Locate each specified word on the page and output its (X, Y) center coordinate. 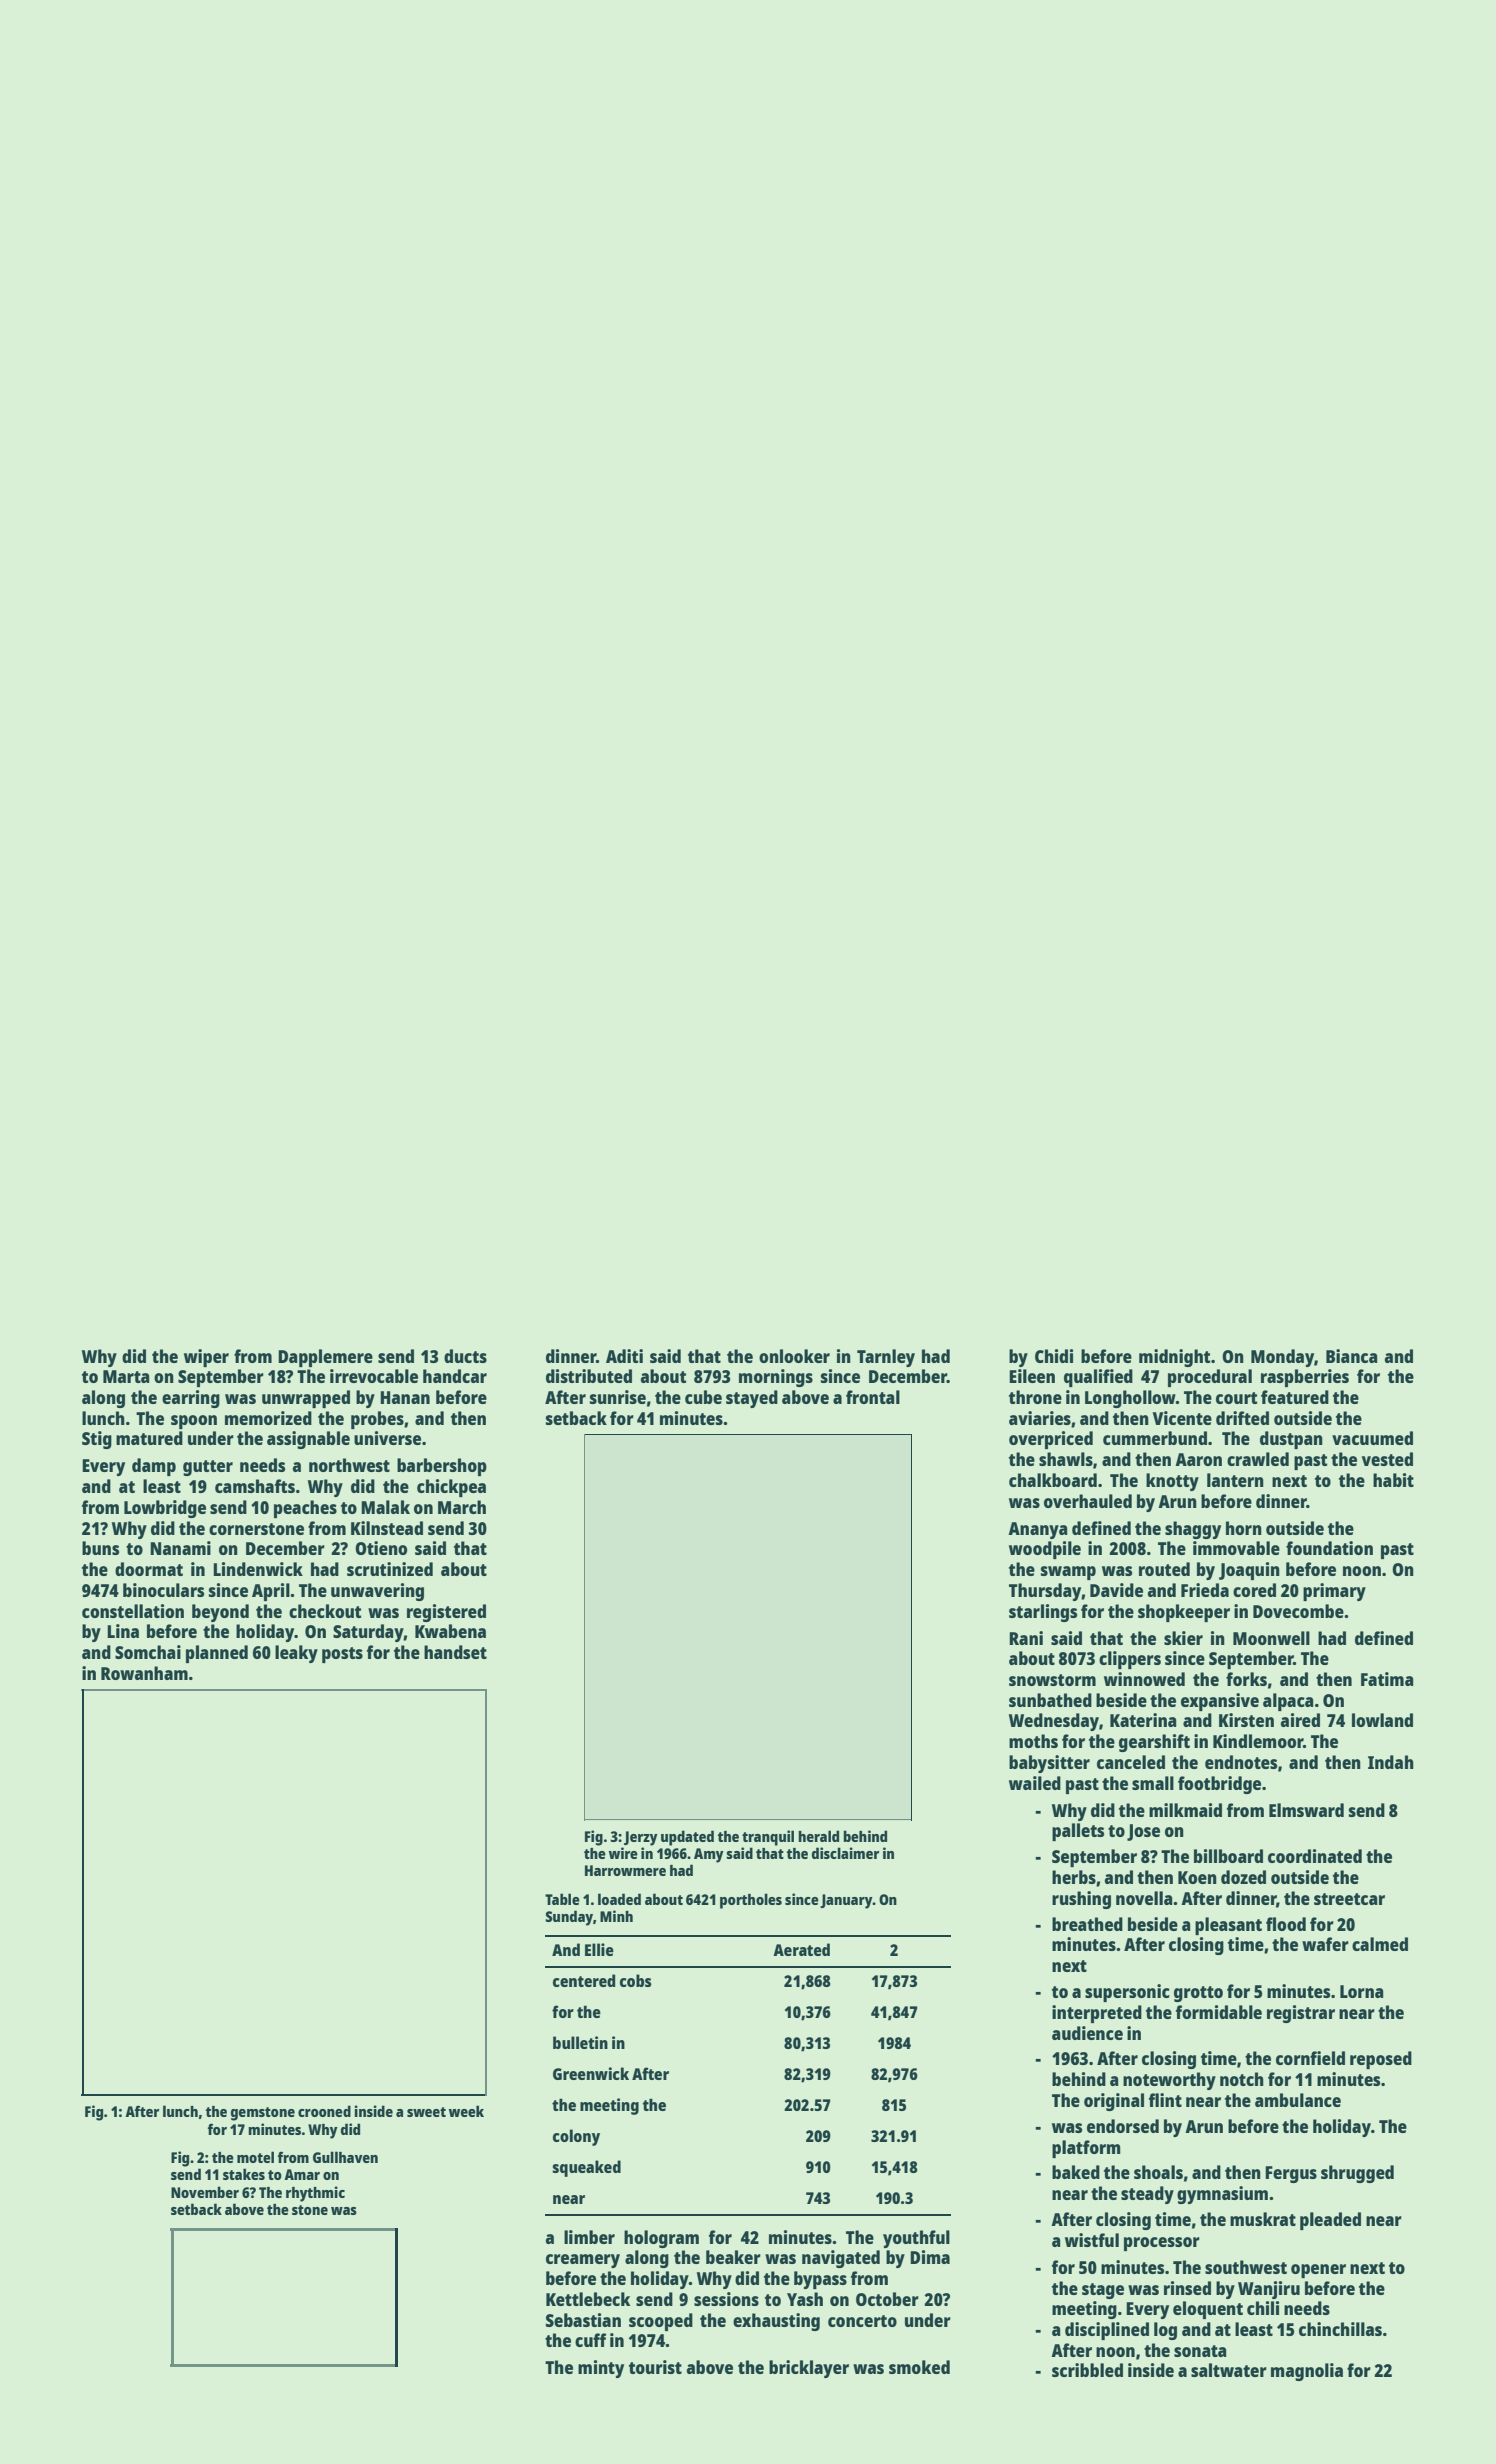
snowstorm (1052, 1680)
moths (1033, 1741)
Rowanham (144, 1673)
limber (589, 2237)
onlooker (794, 1356)
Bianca (1351, 1356)
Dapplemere (325, 1358)
